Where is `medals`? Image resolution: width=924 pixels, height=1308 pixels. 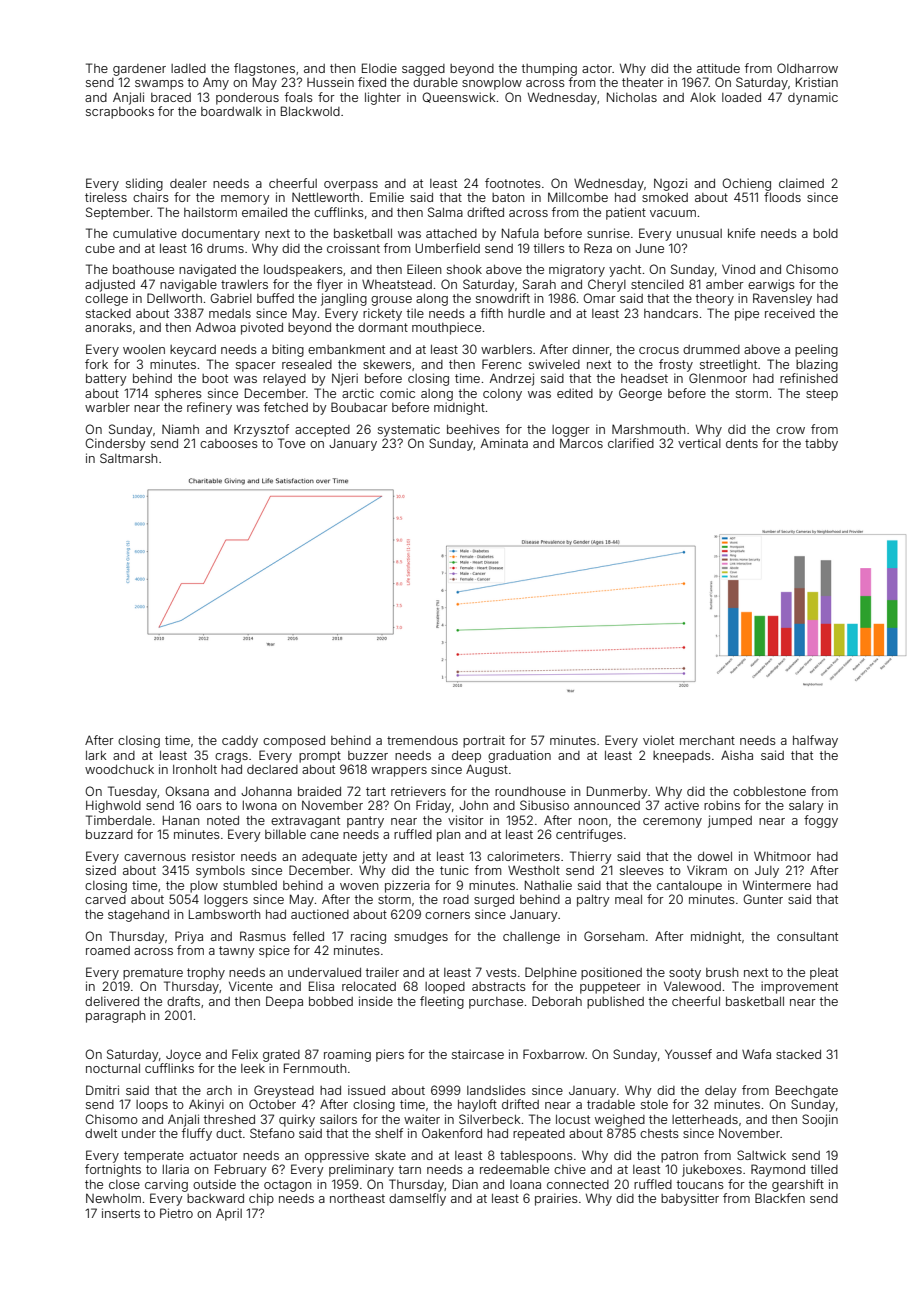 medals is located at coordinates (230, 313).
